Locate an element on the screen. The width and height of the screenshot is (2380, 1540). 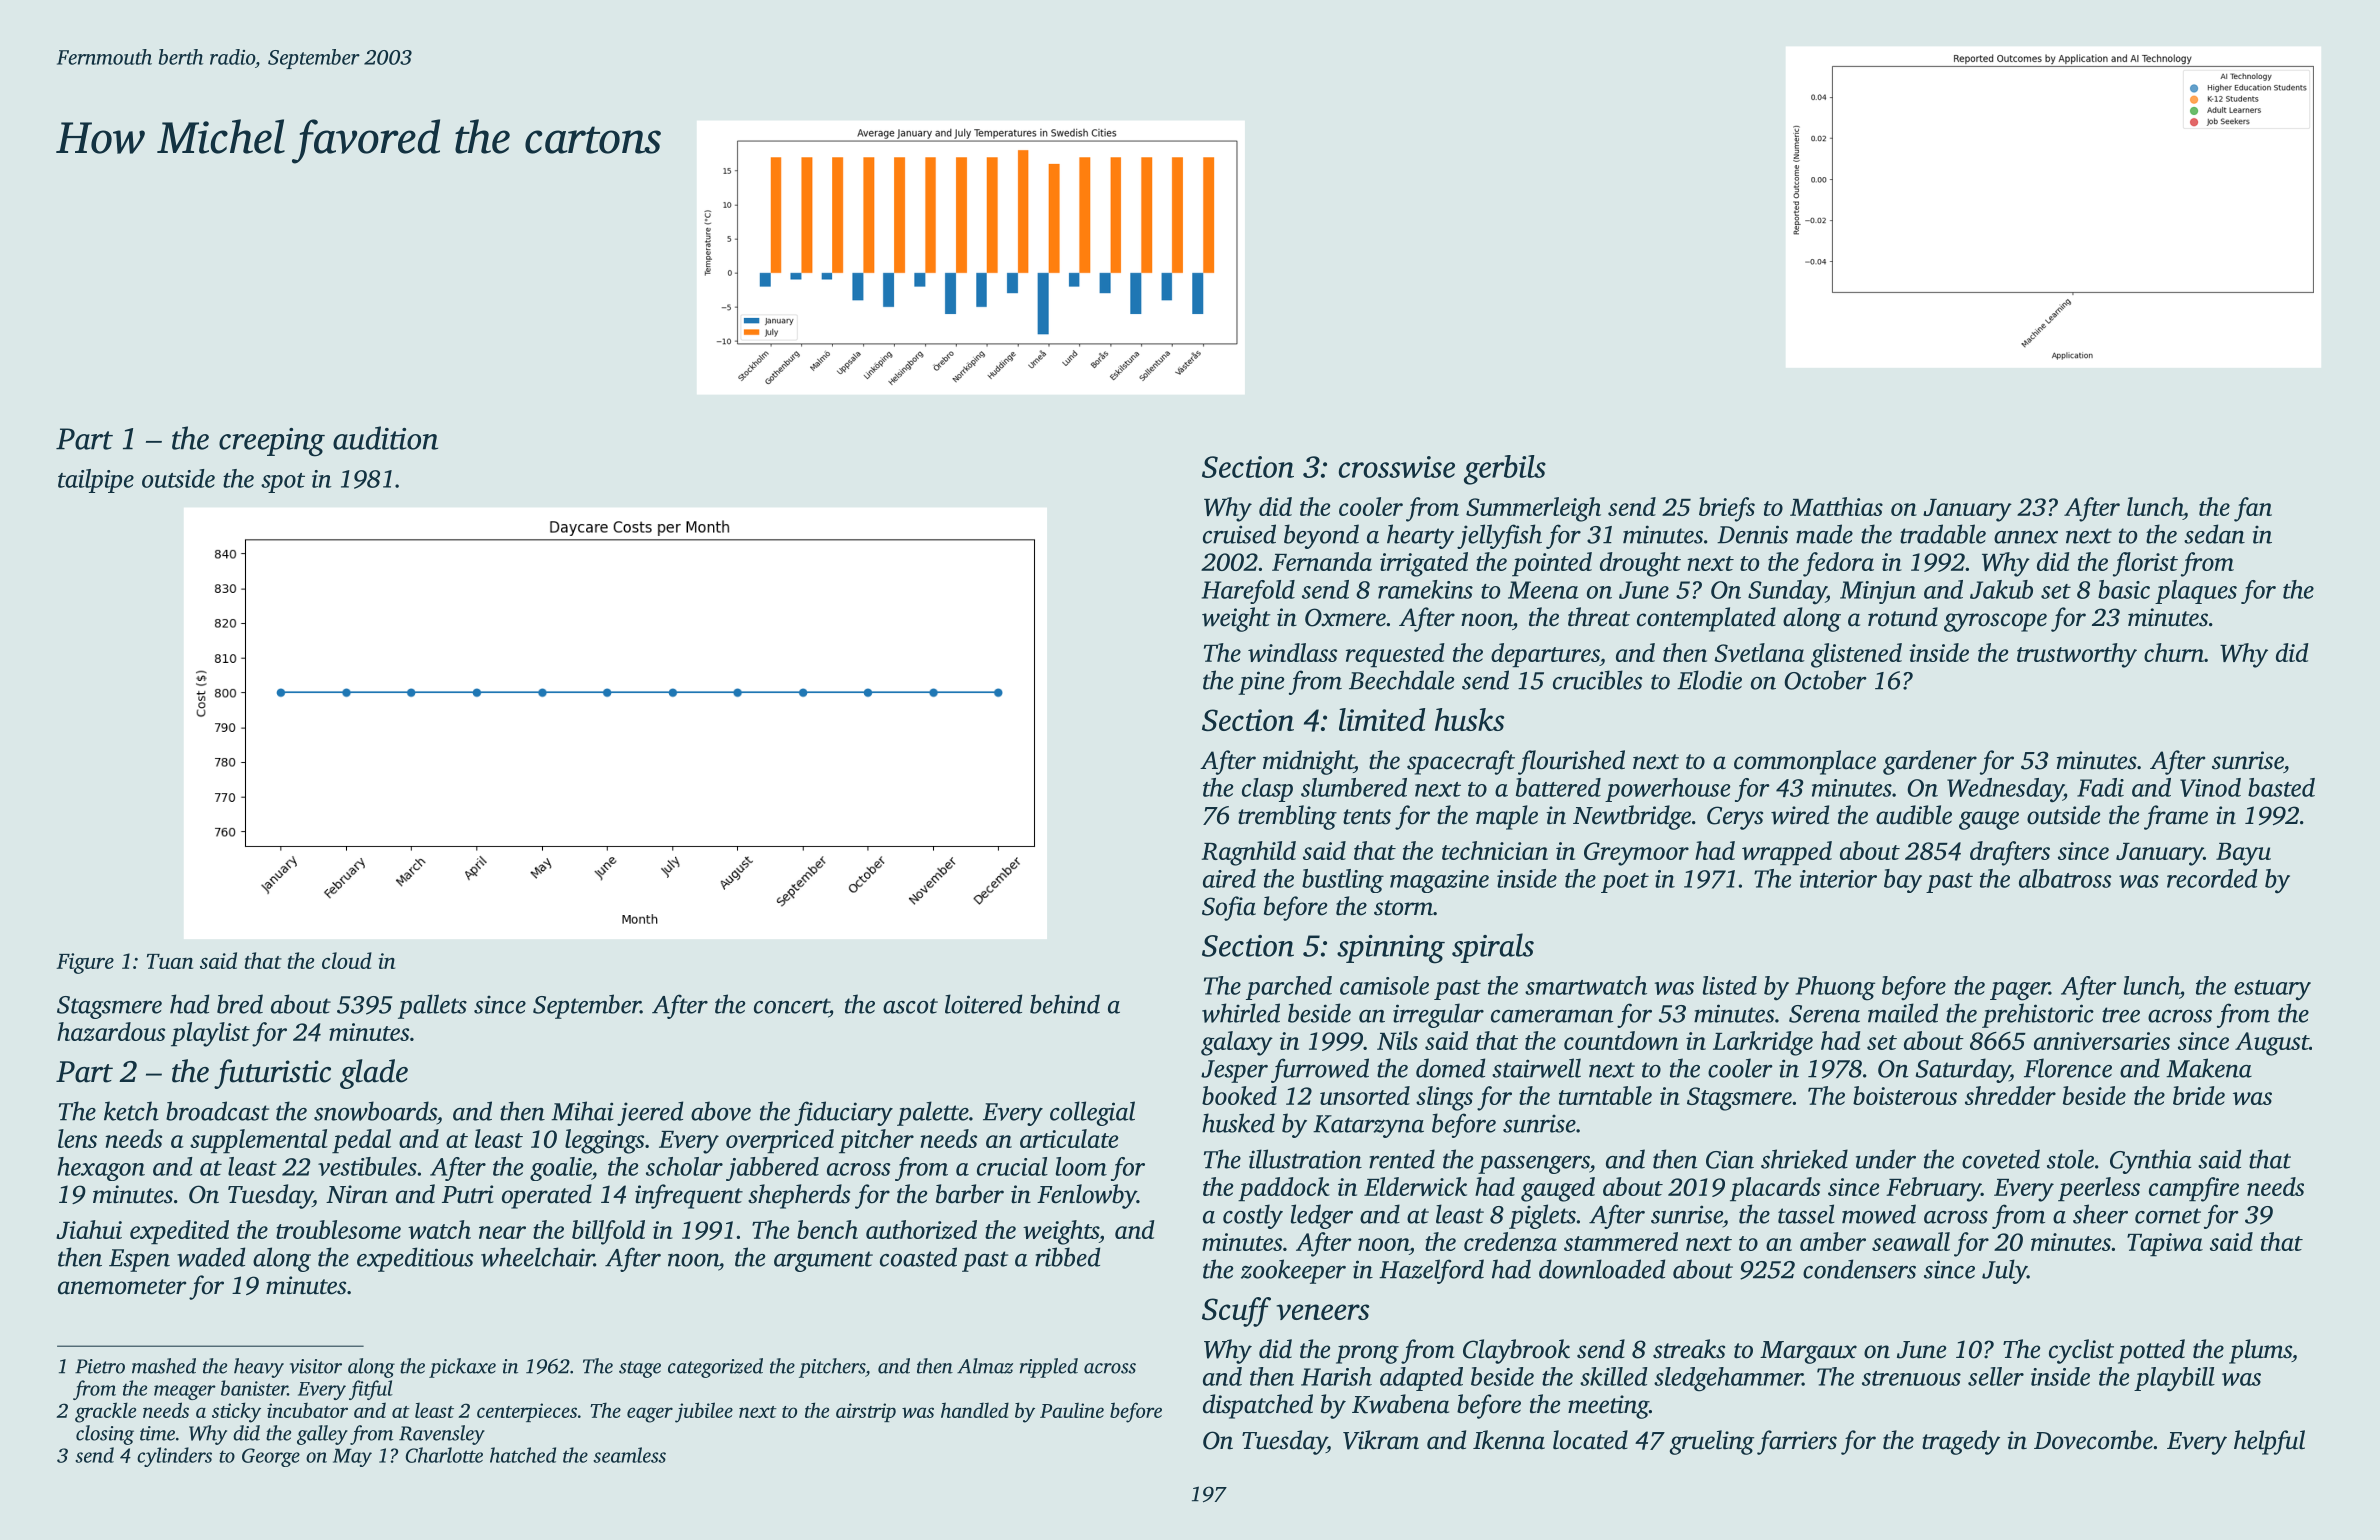
clasp is located at coordinates (1267, 790).
